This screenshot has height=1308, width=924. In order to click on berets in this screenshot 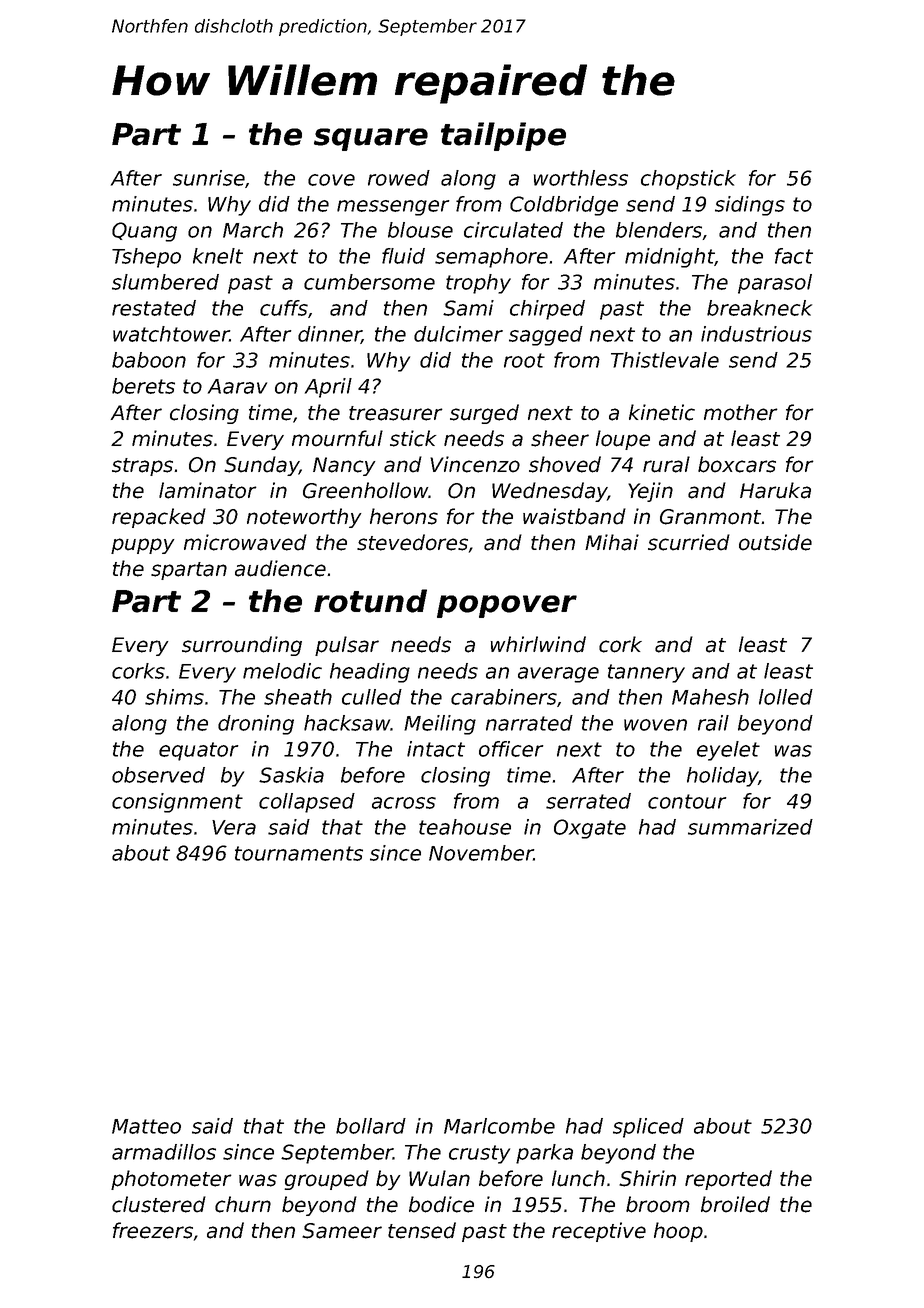, I will do `click(143, 386)`.
